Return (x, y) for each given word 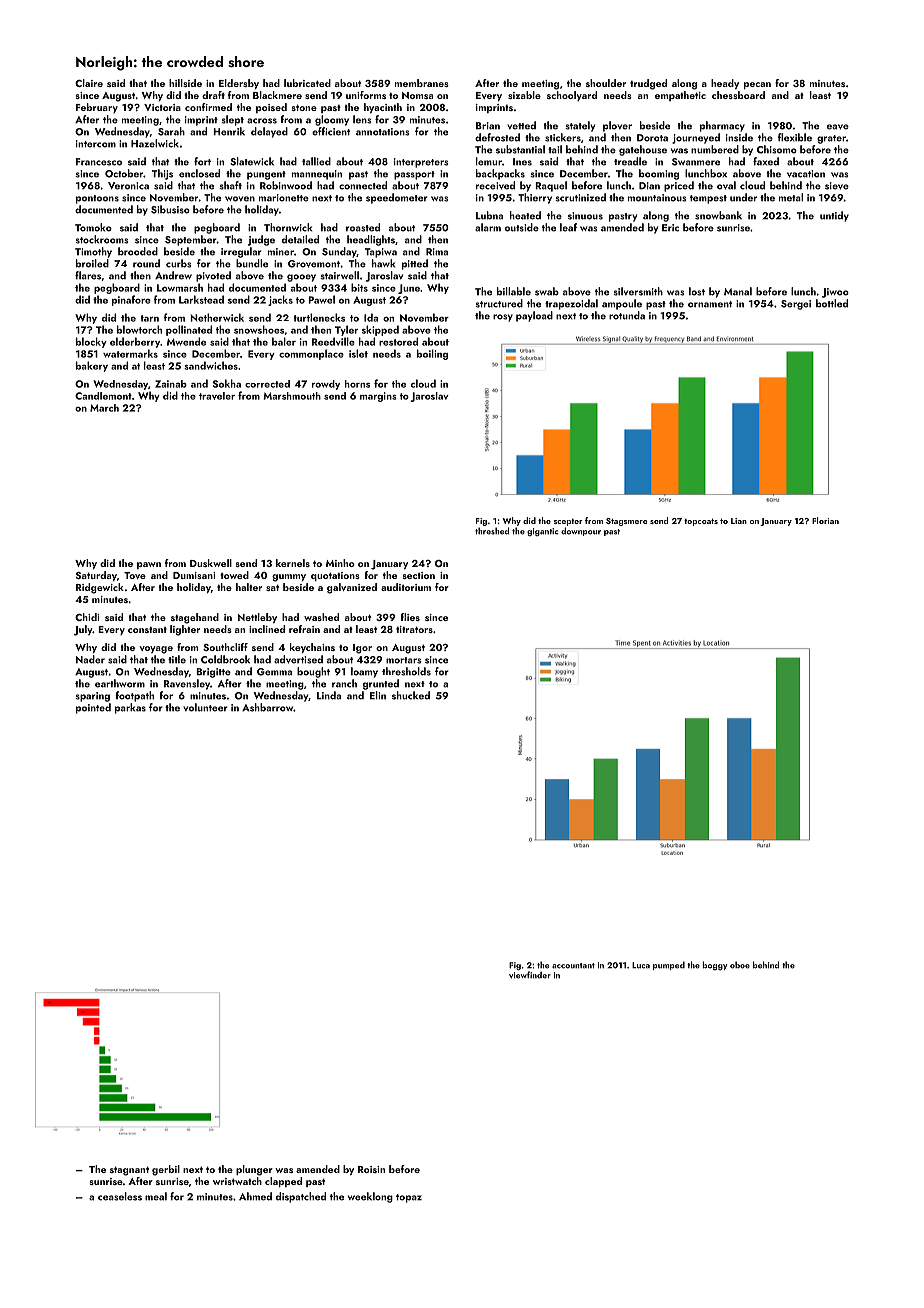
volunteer (205, 707)
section (419, 575)
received (495, 185)
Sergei (796, 305)
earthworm (120, 683)
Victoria (162, 107)
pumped (669, 965)
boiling (432, 354)
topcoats (701, 522)
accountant (573, 966)
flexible (795, 137)
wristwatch (237, 1181)
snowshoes (259, 329)
